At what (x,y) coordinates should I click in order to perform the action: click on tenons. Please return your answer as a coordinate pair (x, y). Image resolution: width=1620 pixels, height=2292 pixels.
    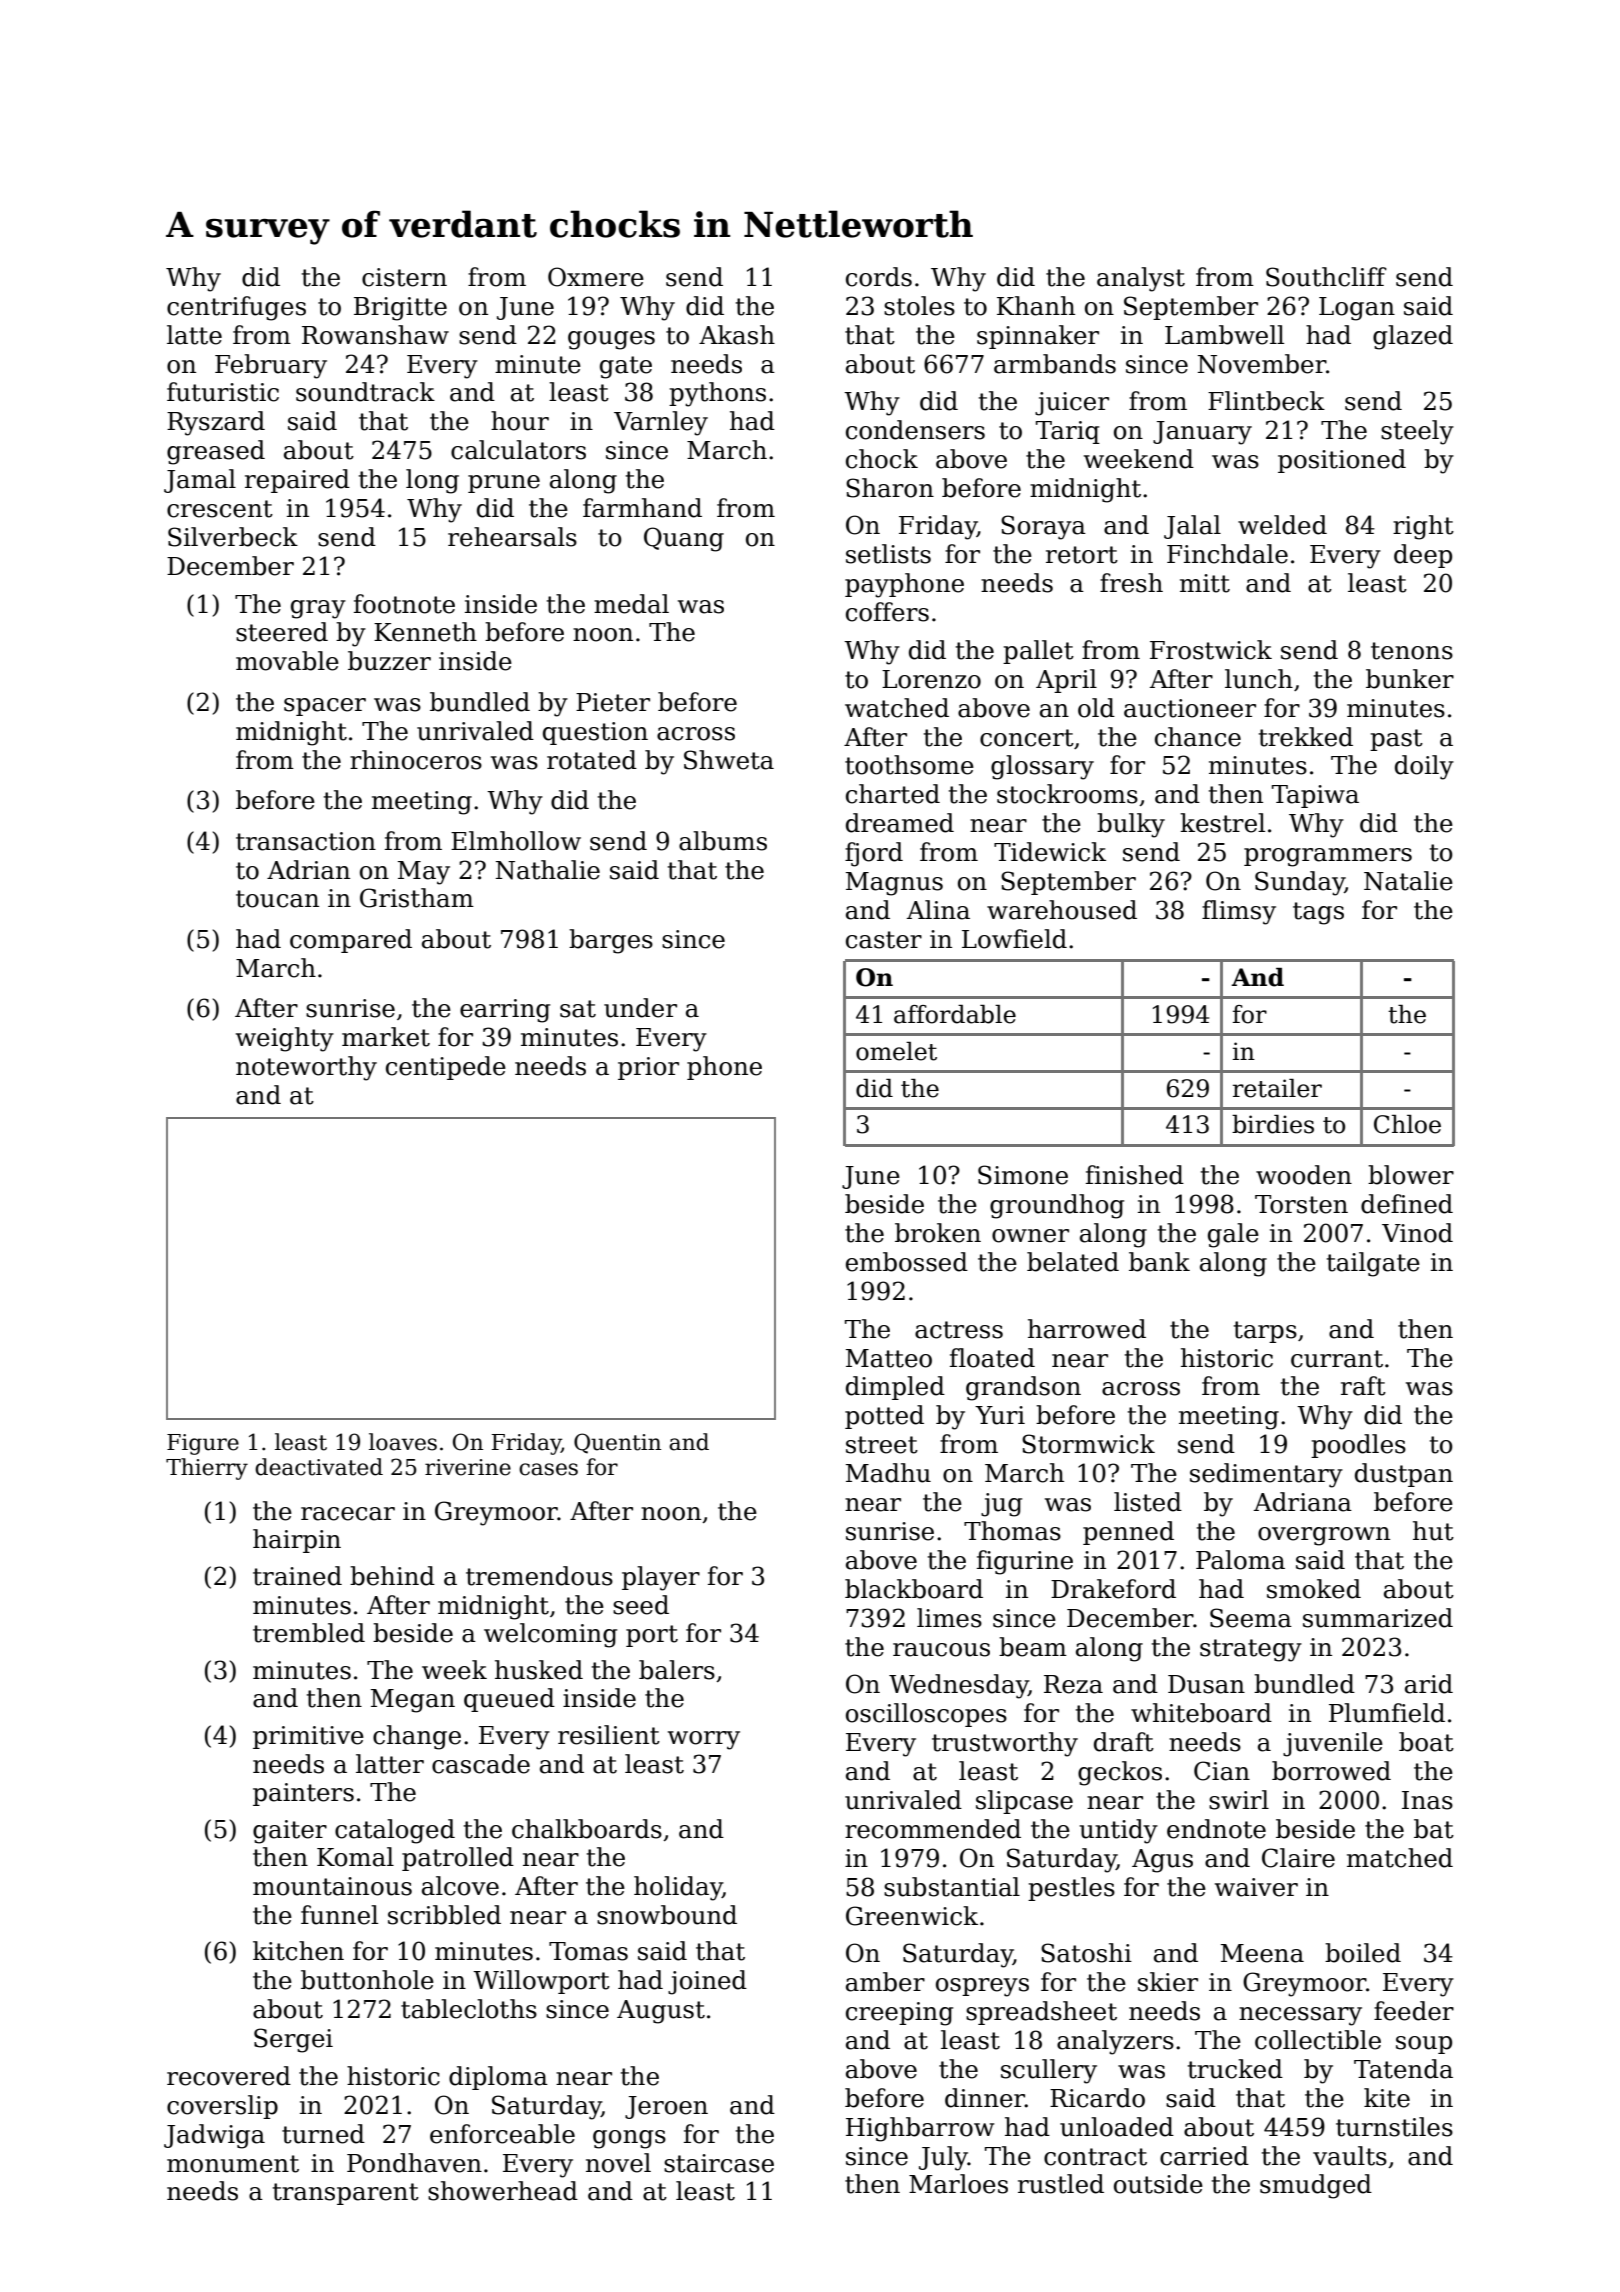
    Looking at the image, I should click on (1412, 651).
